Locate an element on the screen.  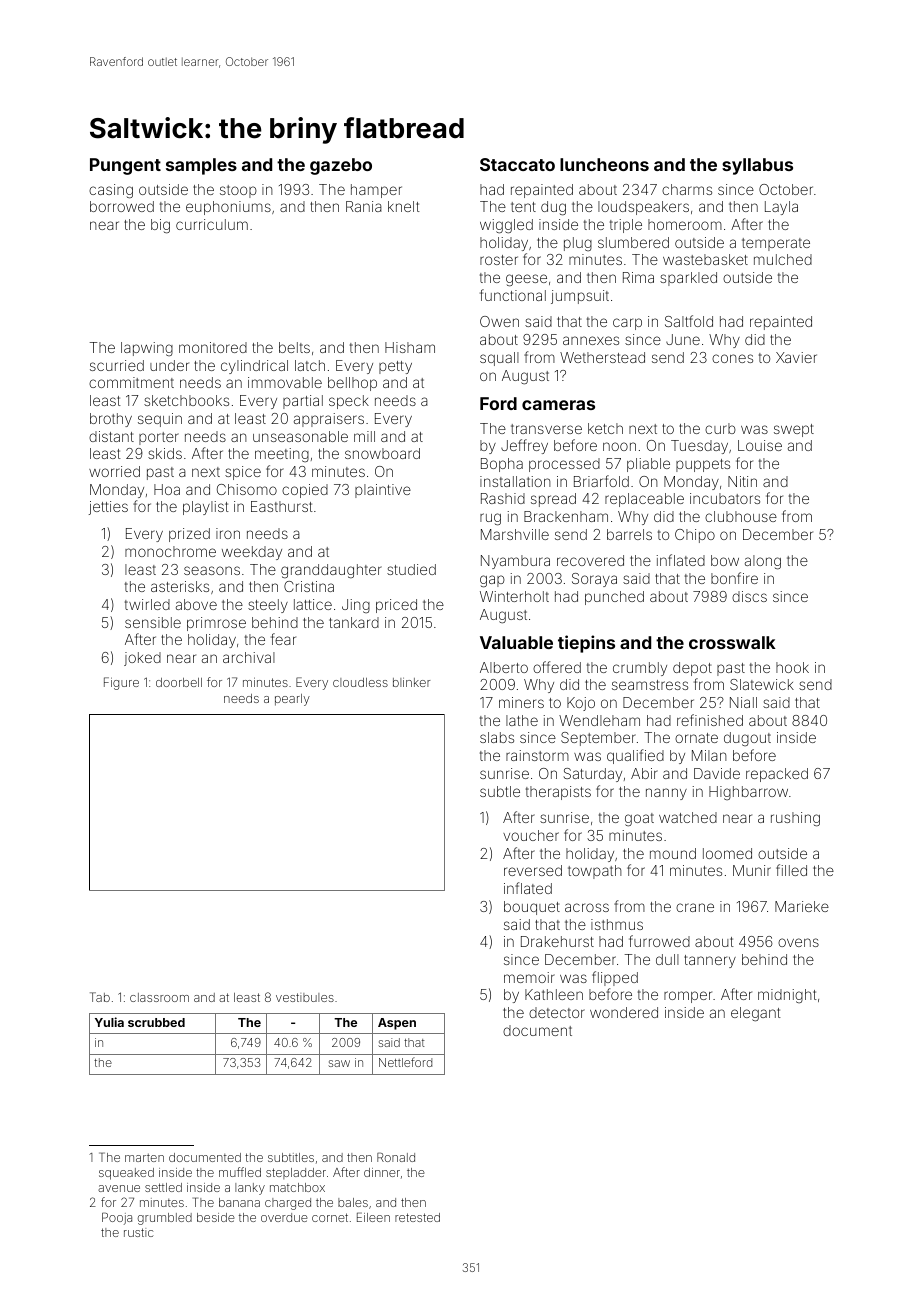
overdue is located at coordinates (284, 1217).
